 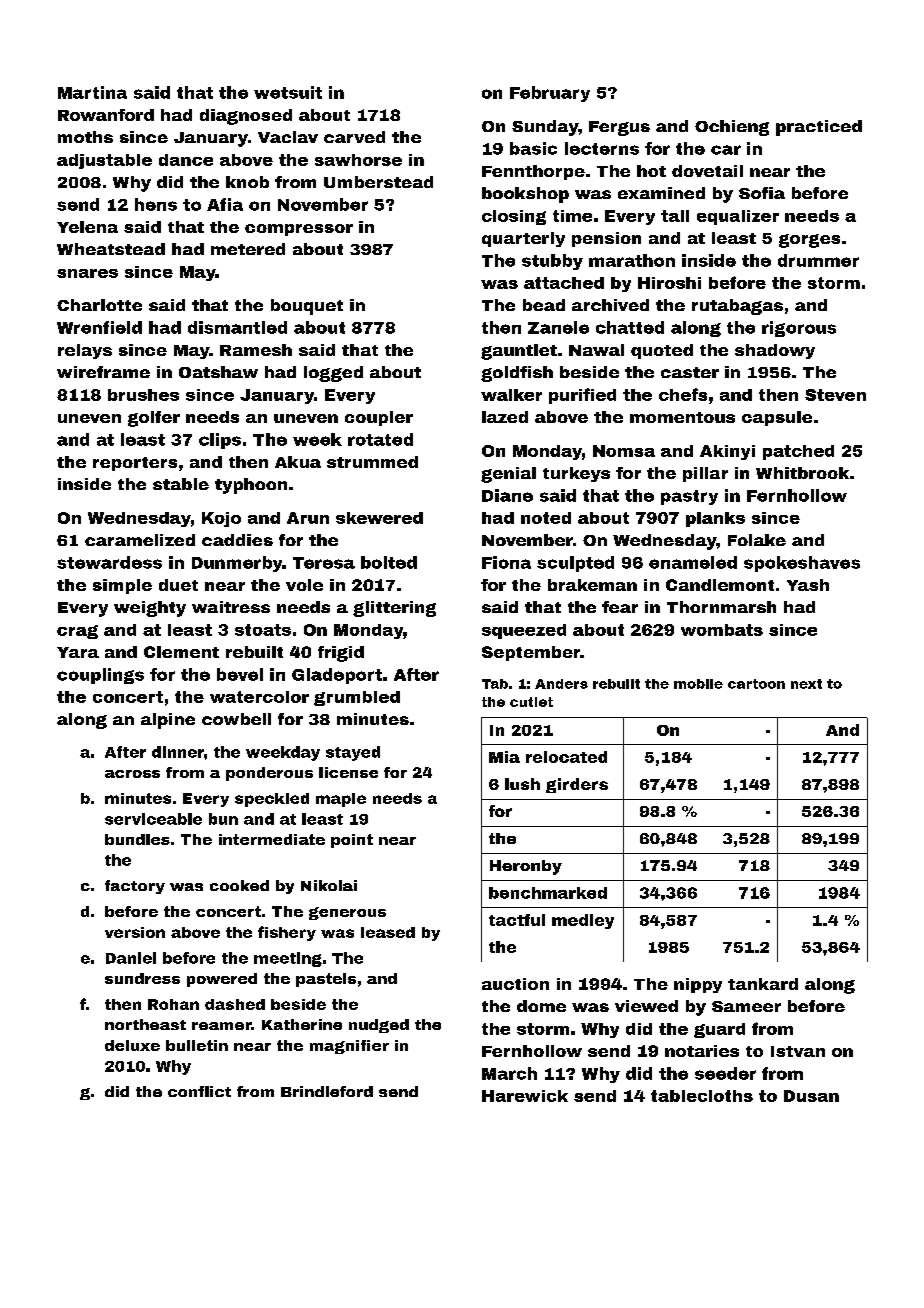 What do you see at coordinates (509, 1073) in the image?
I see `March` at bounding box center [509, 1073].
